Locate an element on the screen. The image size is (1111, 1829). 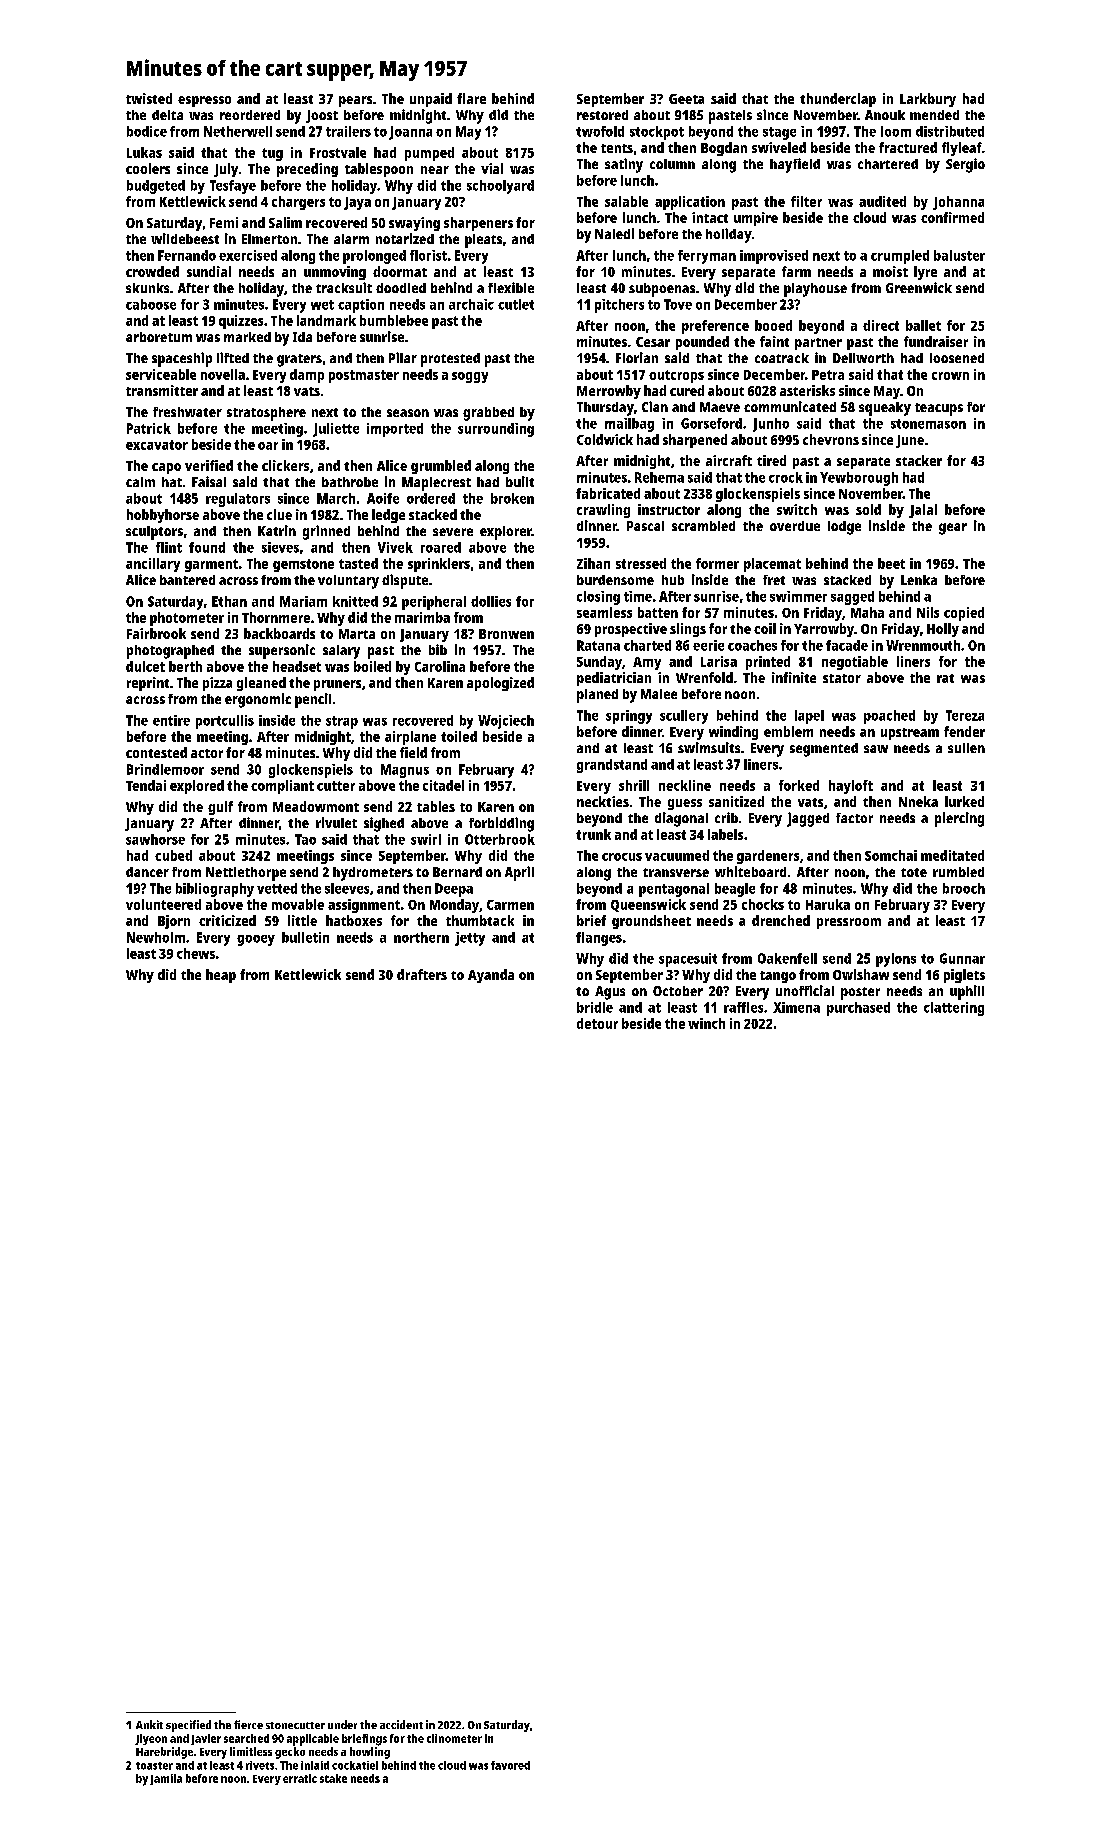
marked is located at coordinates (247, 337).
